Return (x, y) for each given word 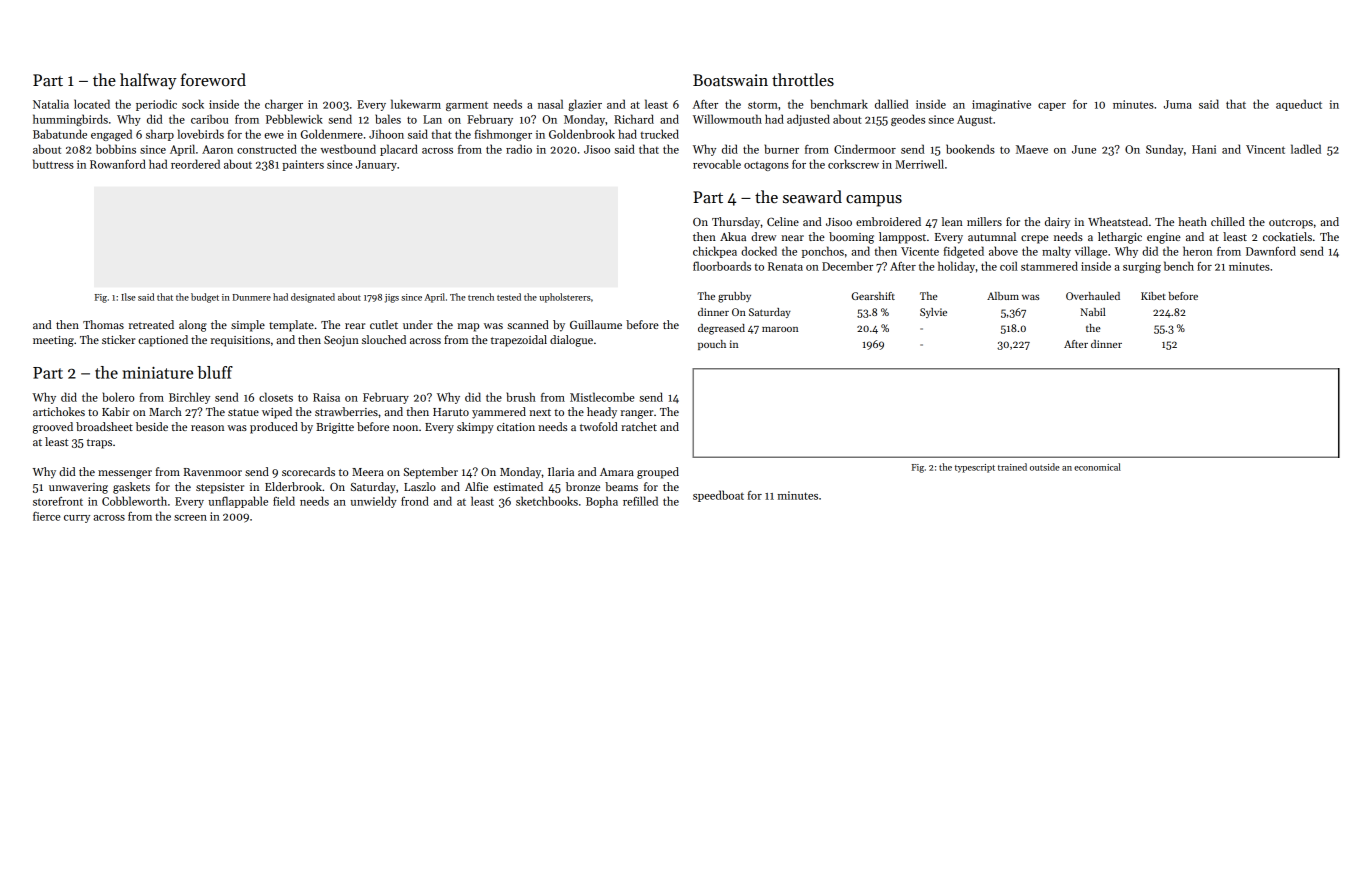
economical (1097, 467)
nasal (550, 104)
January (376, 165)
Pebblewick (294, 119)
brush (521, 397)
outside (1045, 467)
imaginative (1001, 105)
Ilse (128, 297)
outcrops (1291, 224)
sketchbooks (547, 501)
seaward (812, 197)
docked (759, 251)
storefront (58, 501)
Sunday (1164, 150)
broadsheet (104, 426)
